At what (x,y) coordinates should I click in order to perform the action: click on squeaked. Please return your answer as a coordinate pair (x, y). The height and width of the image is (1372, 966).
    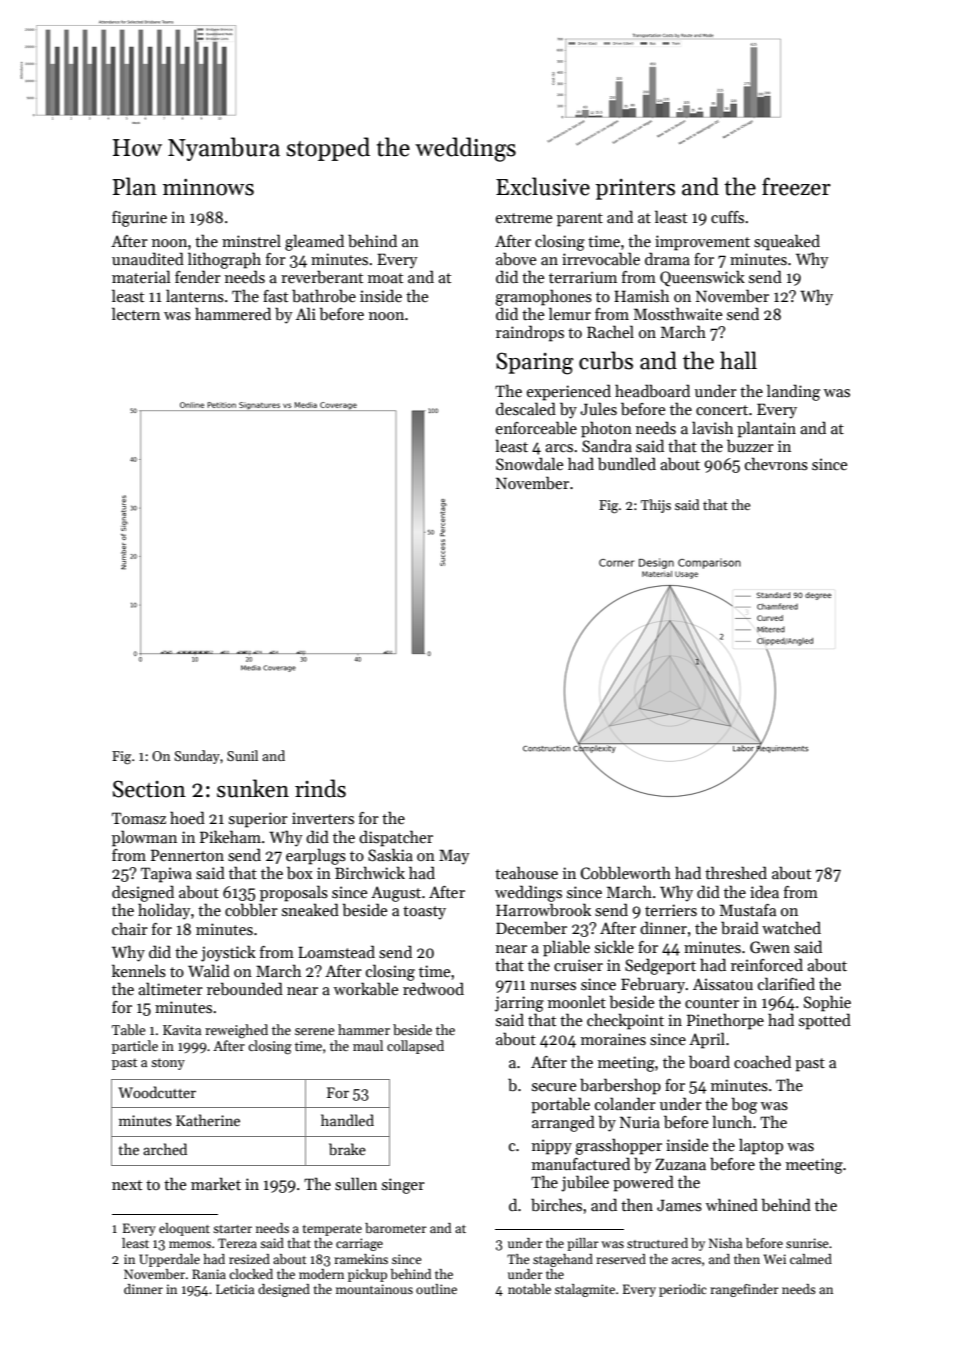
    Looking at the image, I should click on (787, 242).
